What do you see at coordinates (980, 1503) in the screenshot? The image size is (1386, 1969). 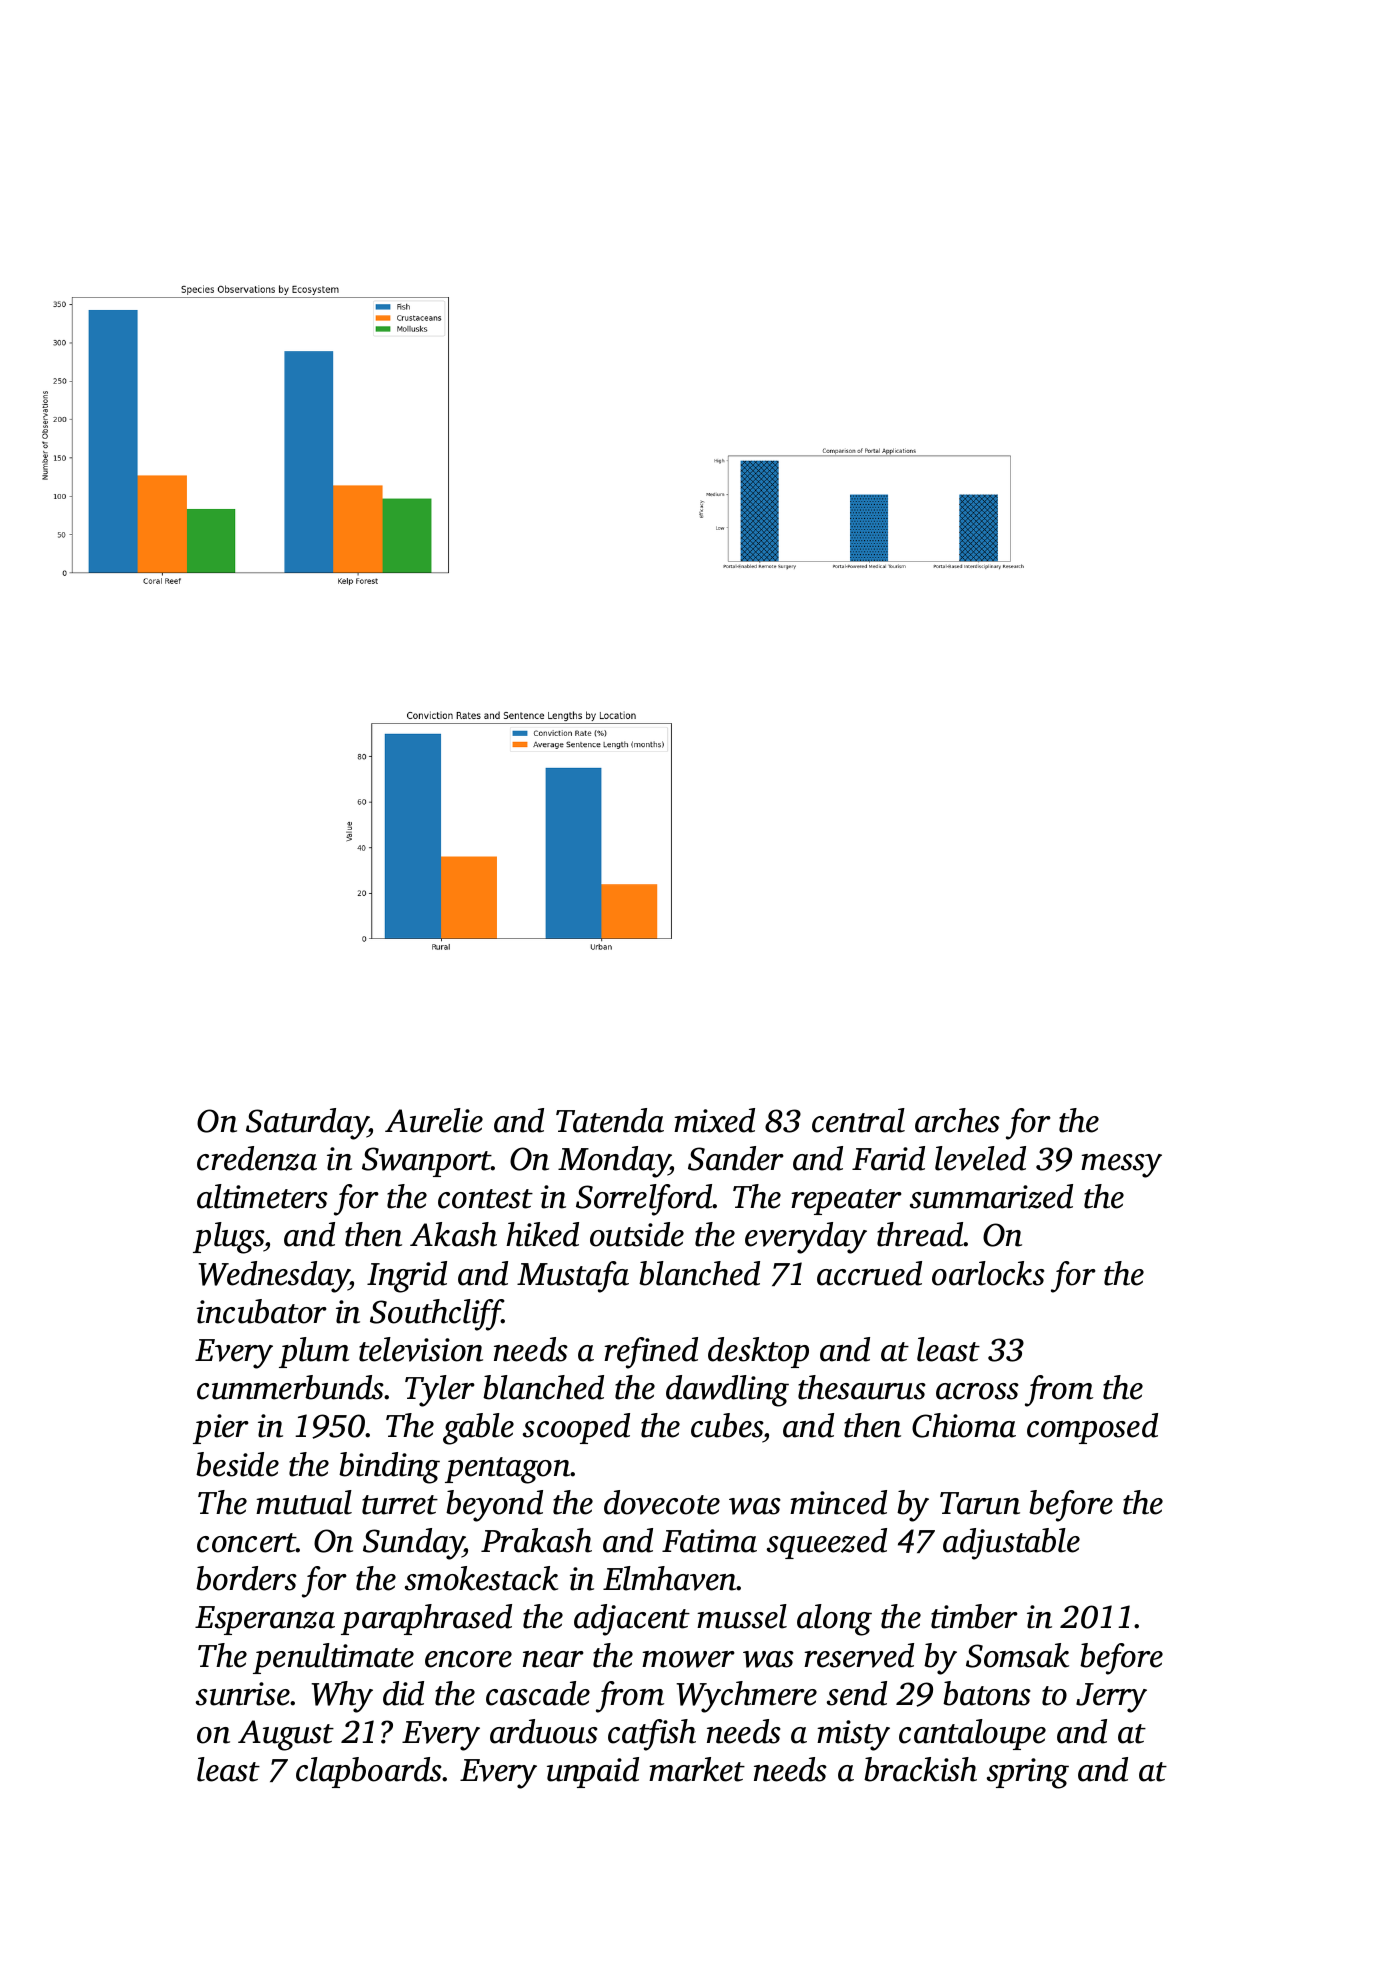 I see `Tarun` at bounding box center [980, 1503].
